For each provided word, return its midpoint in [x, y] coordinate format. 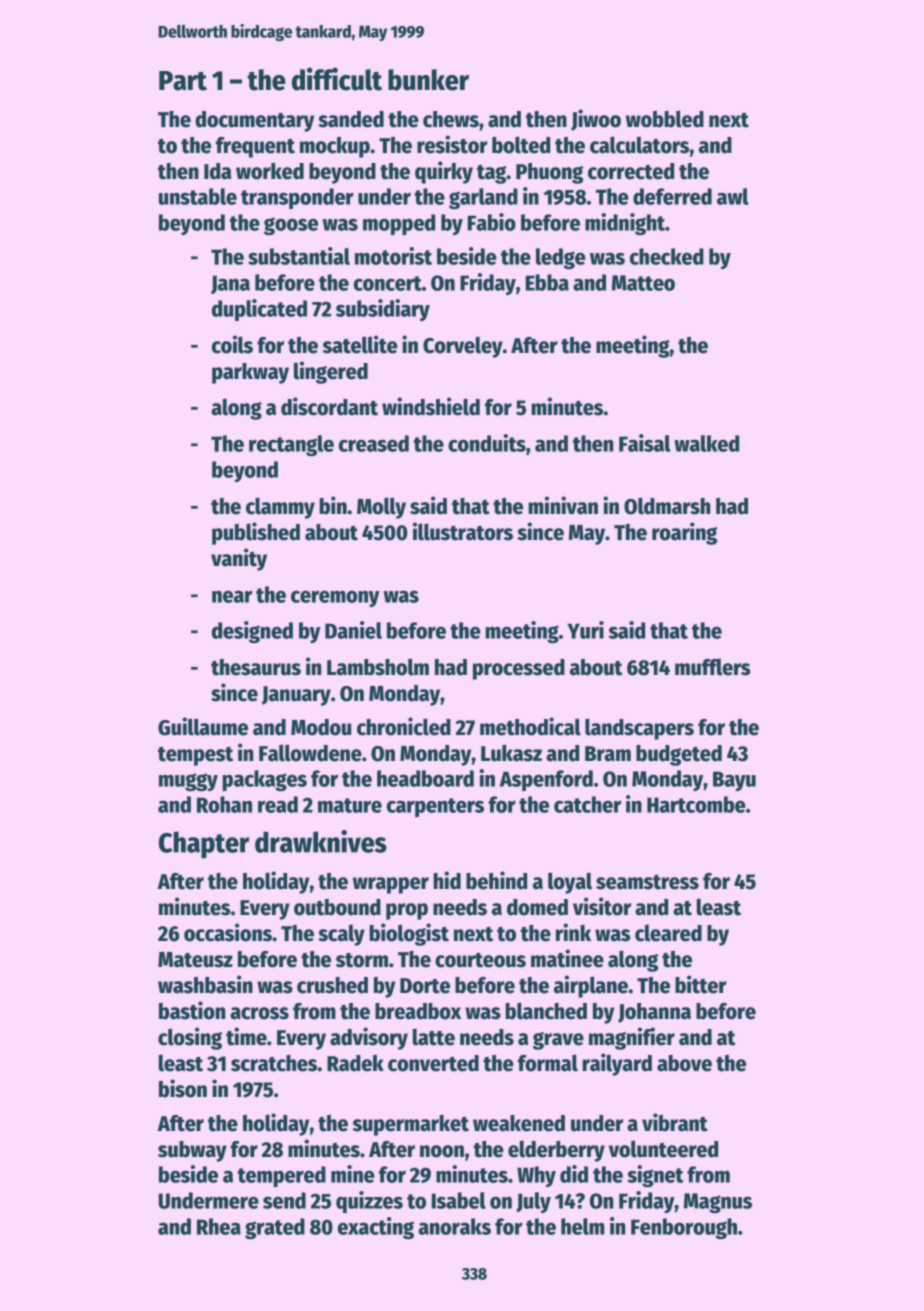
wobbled [665, 119]
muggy [188, 782]
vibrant [675, 1122]
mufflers [713, 667]
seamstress [647, 882]
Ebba [547, 282]
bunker [428, 80]
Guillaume [203, 726]
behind [496, 880]
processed [519, 669]
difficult [337, 79]
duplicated [259, 310]
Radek [355, 1063]
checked [667, 256]
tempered [282, 1176]
